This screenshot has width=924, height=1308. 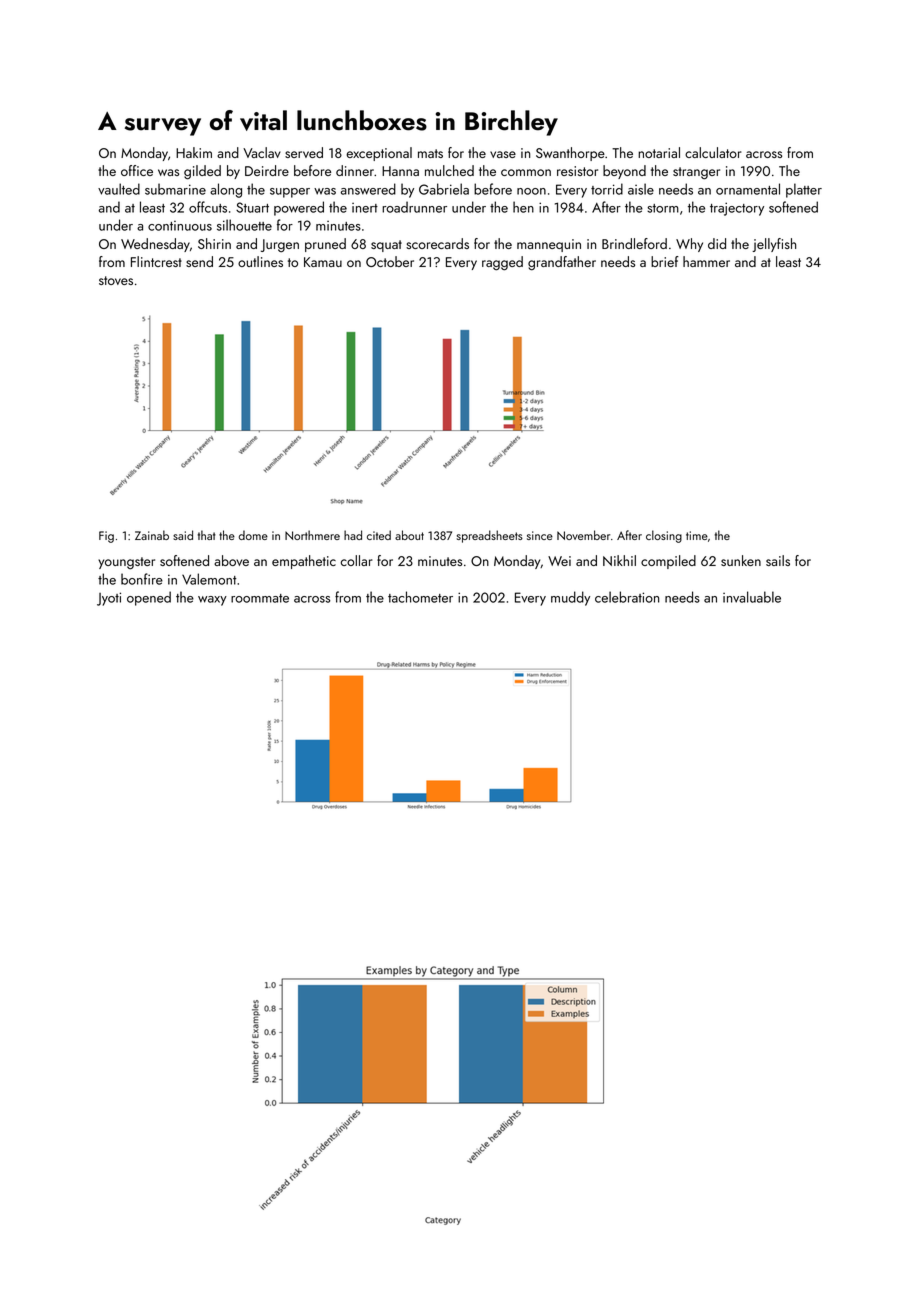 What do you see at coordinates (119, 189) in the screenshot?
I see `vaulted` at bounding box center [119, 189].
